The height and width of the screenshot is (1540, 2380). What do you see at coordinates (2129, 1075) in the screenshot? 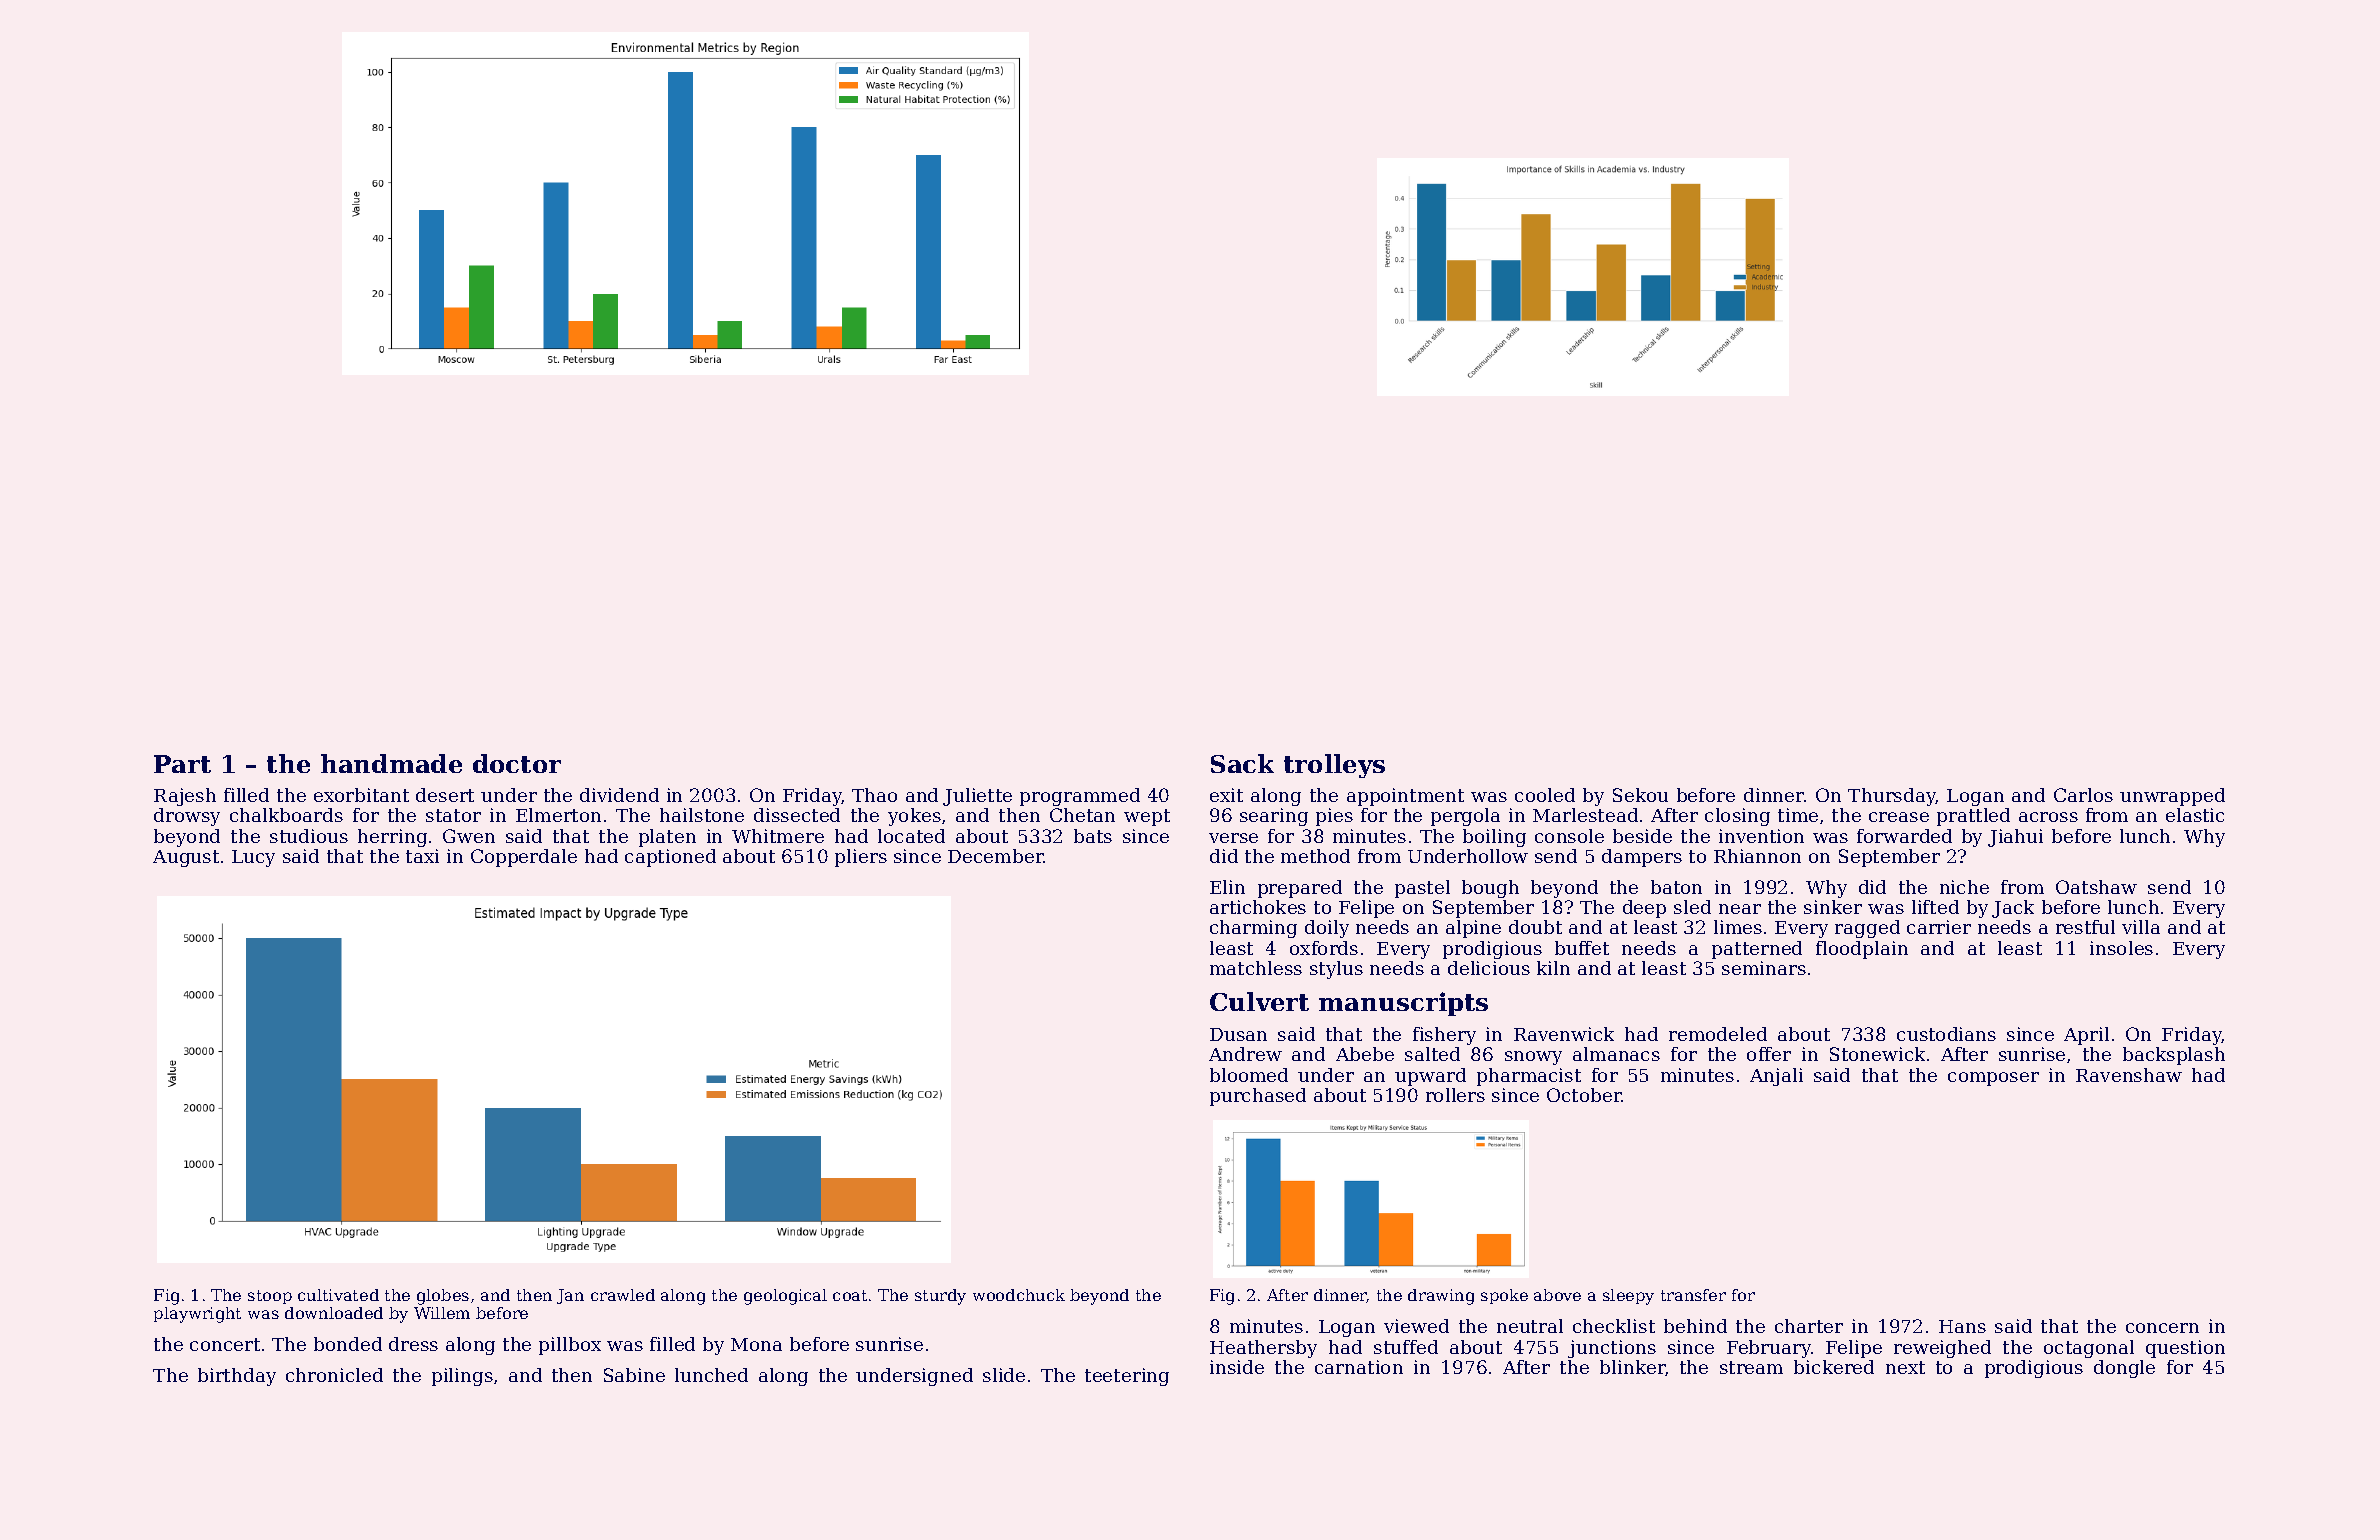
I see `Ravenshaw` at bounding box center [2129, 1075].
